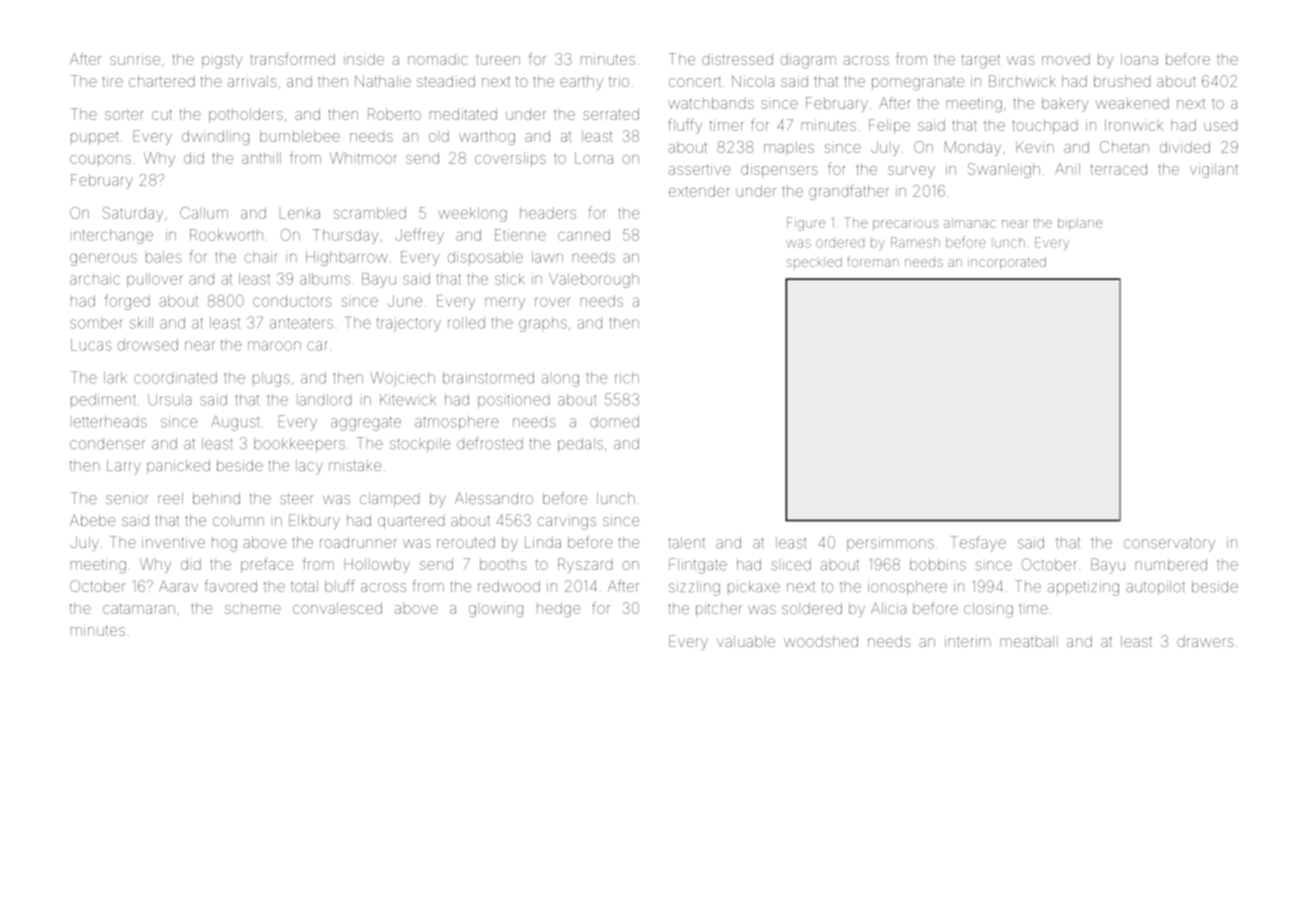 This image has height=924, width=1308. What do you see at coordinates (485, 258) in the image?
I see `disposable` at bounding box center [485, 258].
